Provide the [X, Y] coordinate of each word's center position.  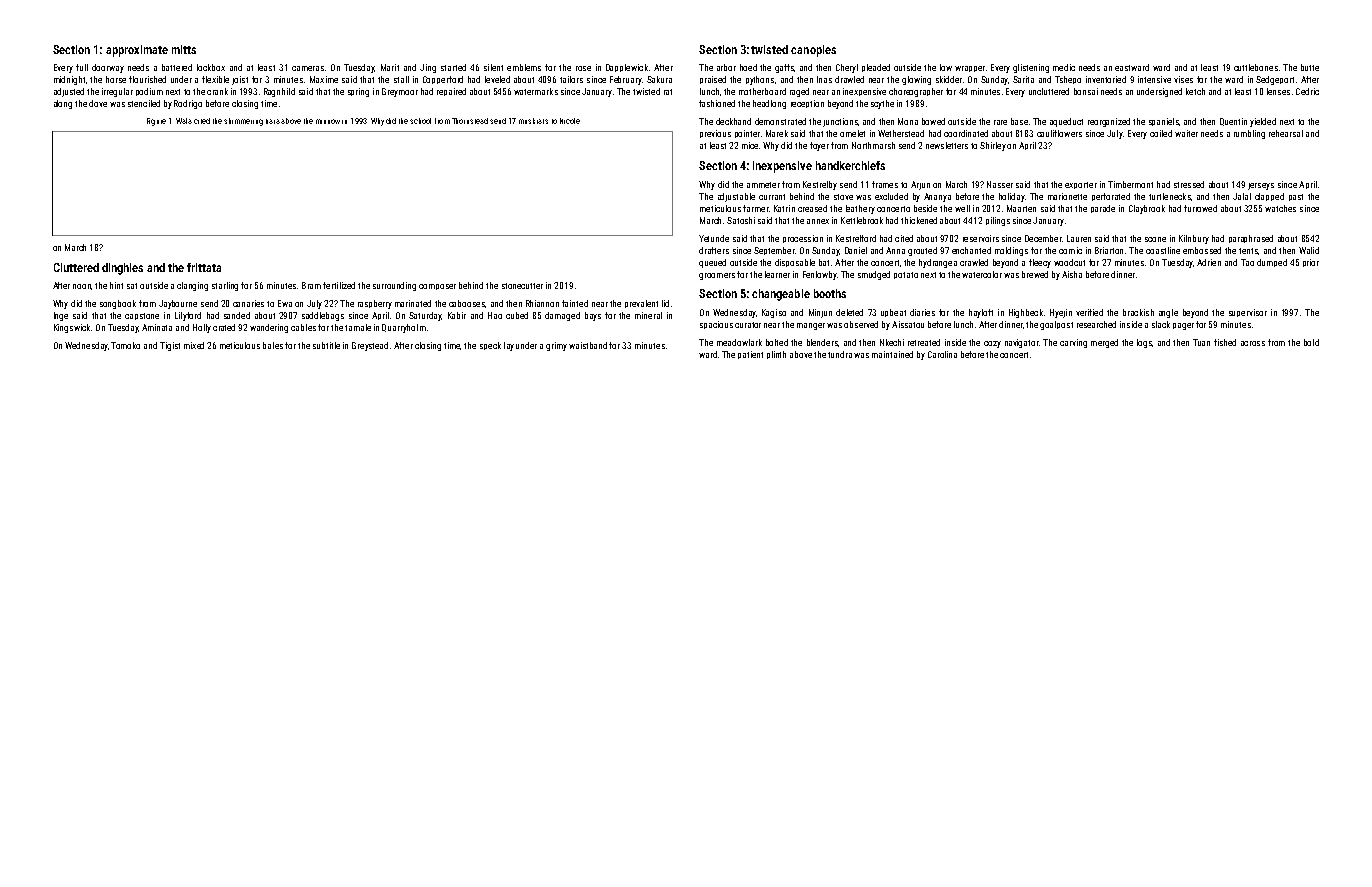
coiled [1161, 133]
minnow [328, 121]
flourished [147, 79]
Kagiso [774, 313]
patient [750, 355]
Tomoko [125, 345]
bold [1311, 342]
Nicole [570, 121]
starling [225, 286]
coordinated [966, 133]
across [1253, 343]
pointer [747, 134]
